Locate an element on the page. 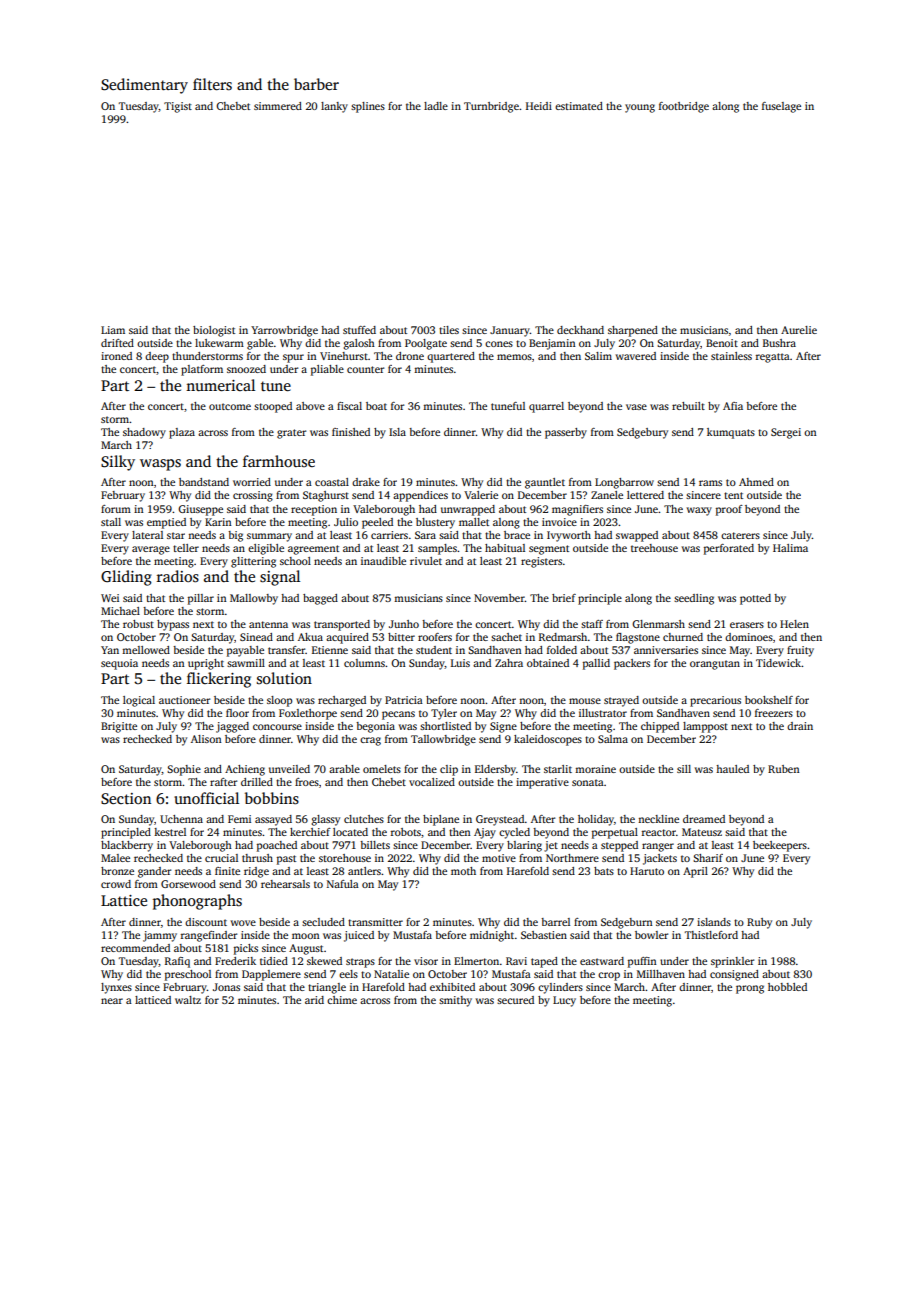  Julio is located at coordinates (346, 522).
